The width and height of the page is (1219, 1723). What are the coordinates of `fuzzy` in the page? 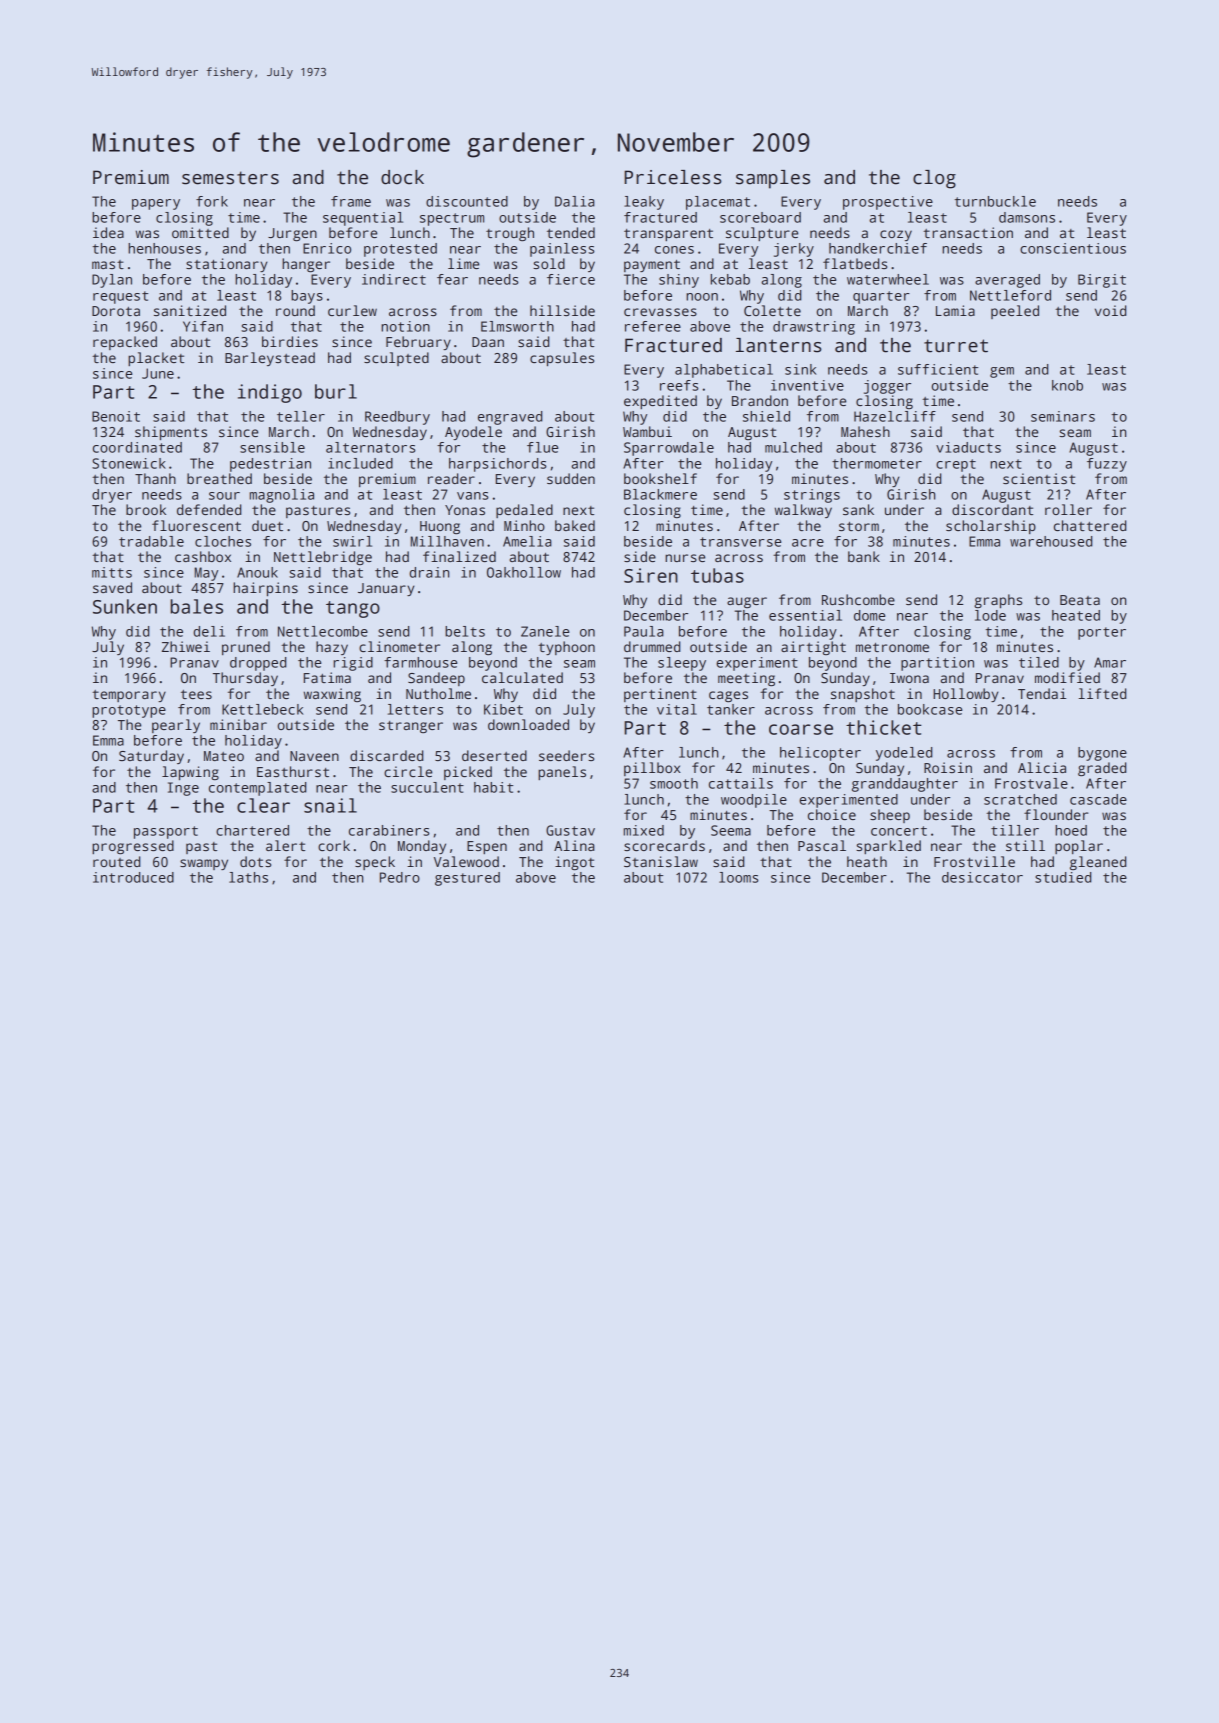 It's located at (1107, 465).
